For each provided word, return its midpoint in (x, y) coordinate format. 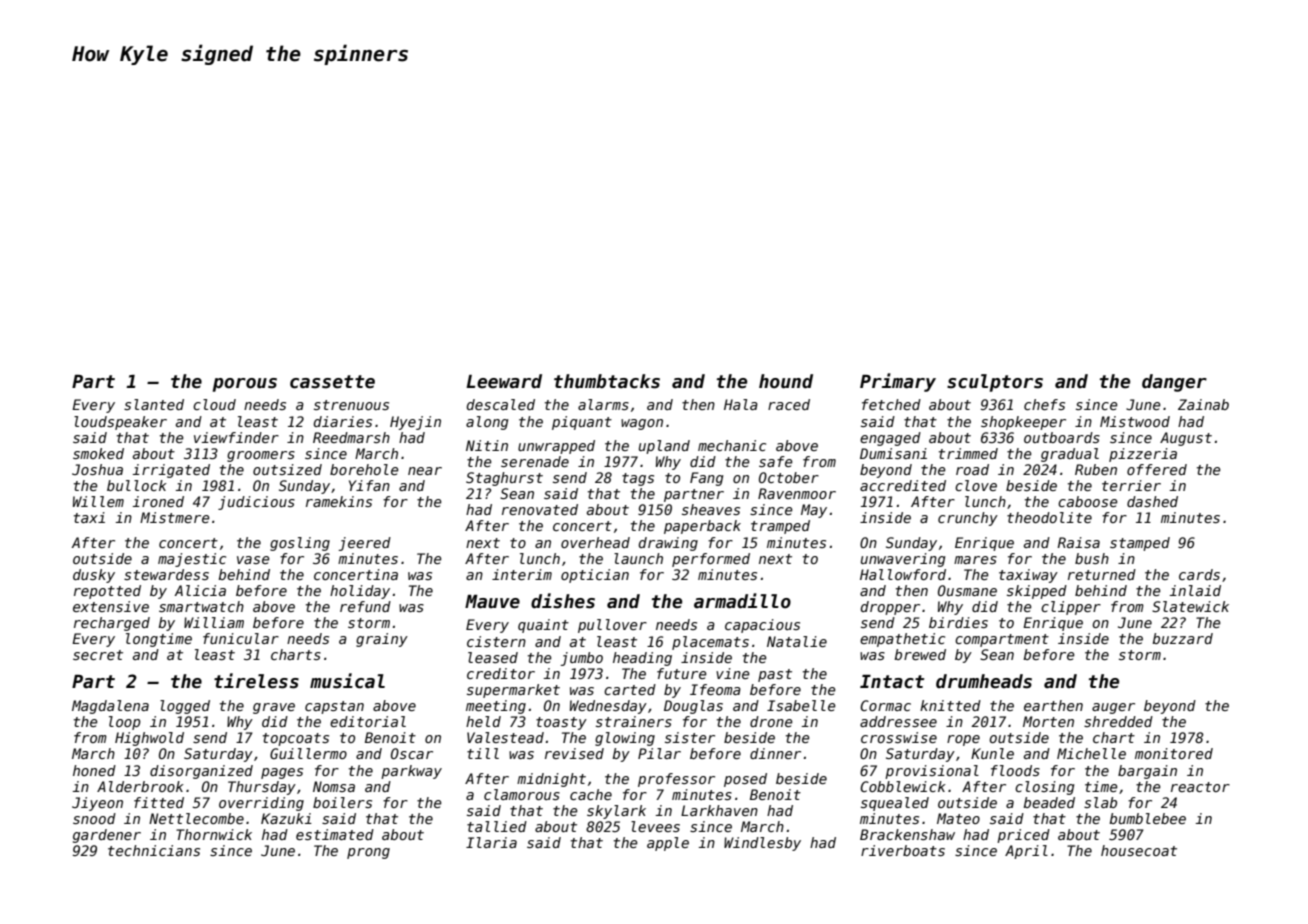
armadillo (742, 601)
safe (776, 461)
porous (245, 385)
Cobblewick (903, 786)
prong (368, 853)
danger (1174, 383)
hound (786, 381)
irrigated (171, 471)
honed (94, 770)
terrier (1131, 485)
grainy (382, 640)
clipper (1071, 608)
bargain (1147, 772)
